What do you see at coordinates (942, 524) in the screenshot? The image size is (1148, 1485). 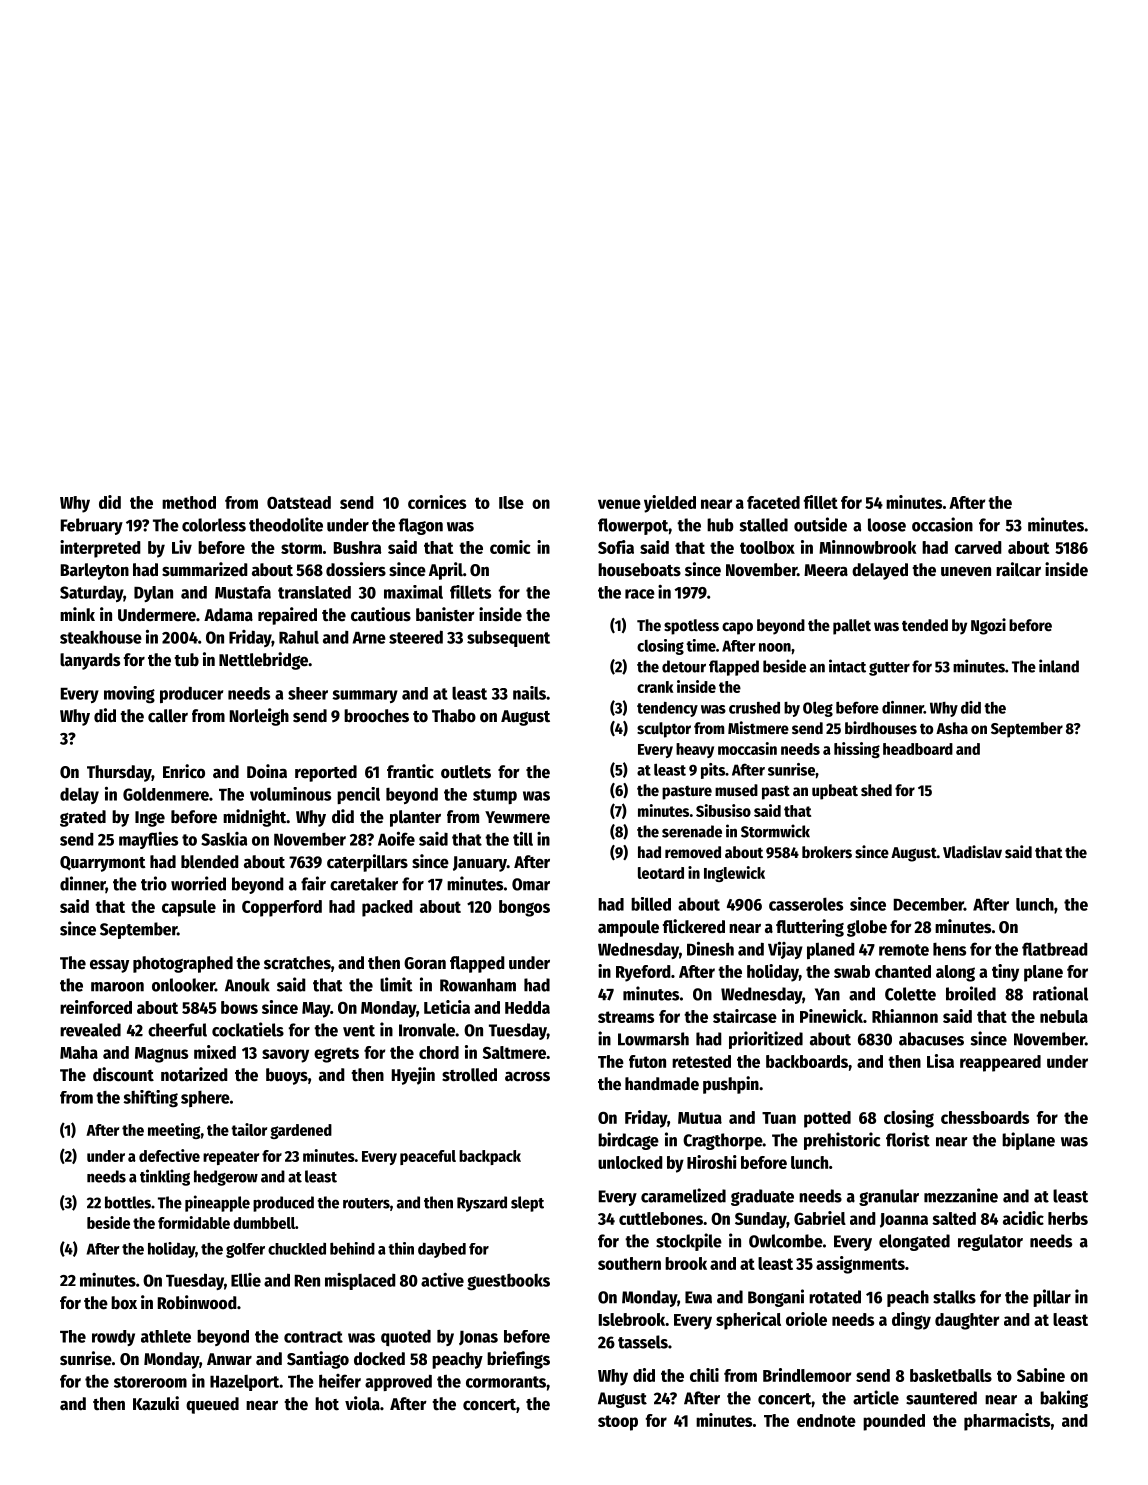 I see `occasion` at bounding box center [942, 524].
